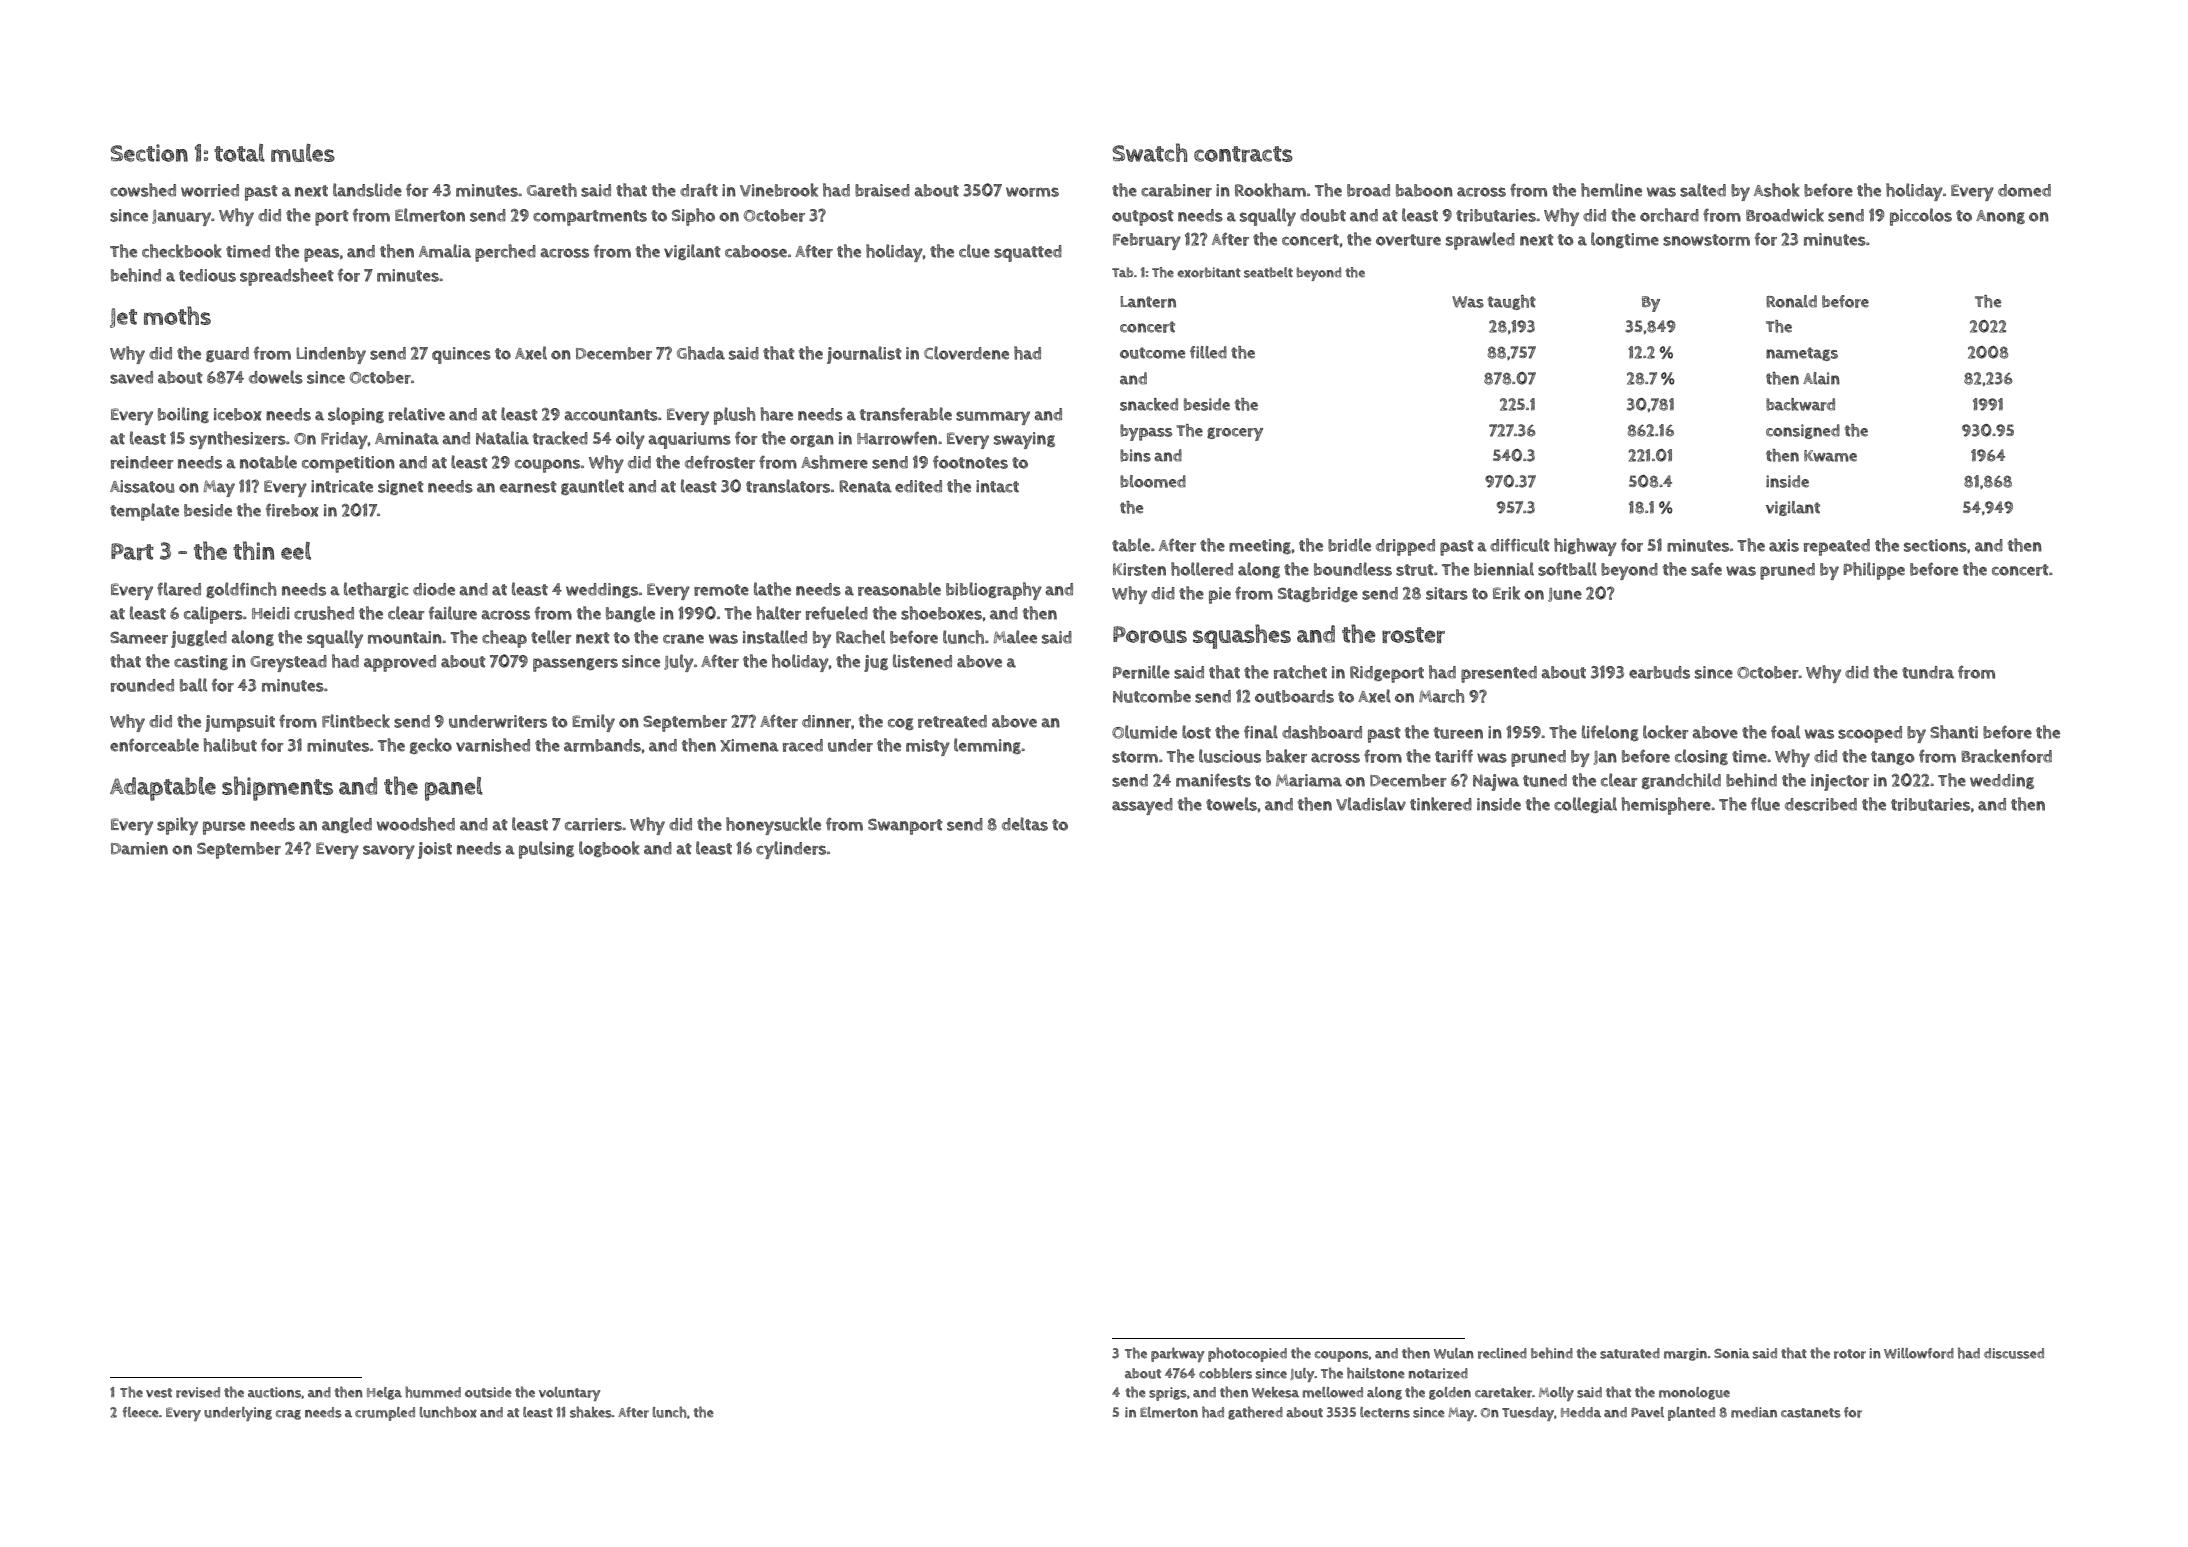  What do you see at coordinates (288, 1415) in the image?
I see `crag` at bounding box center [288, 1415].
